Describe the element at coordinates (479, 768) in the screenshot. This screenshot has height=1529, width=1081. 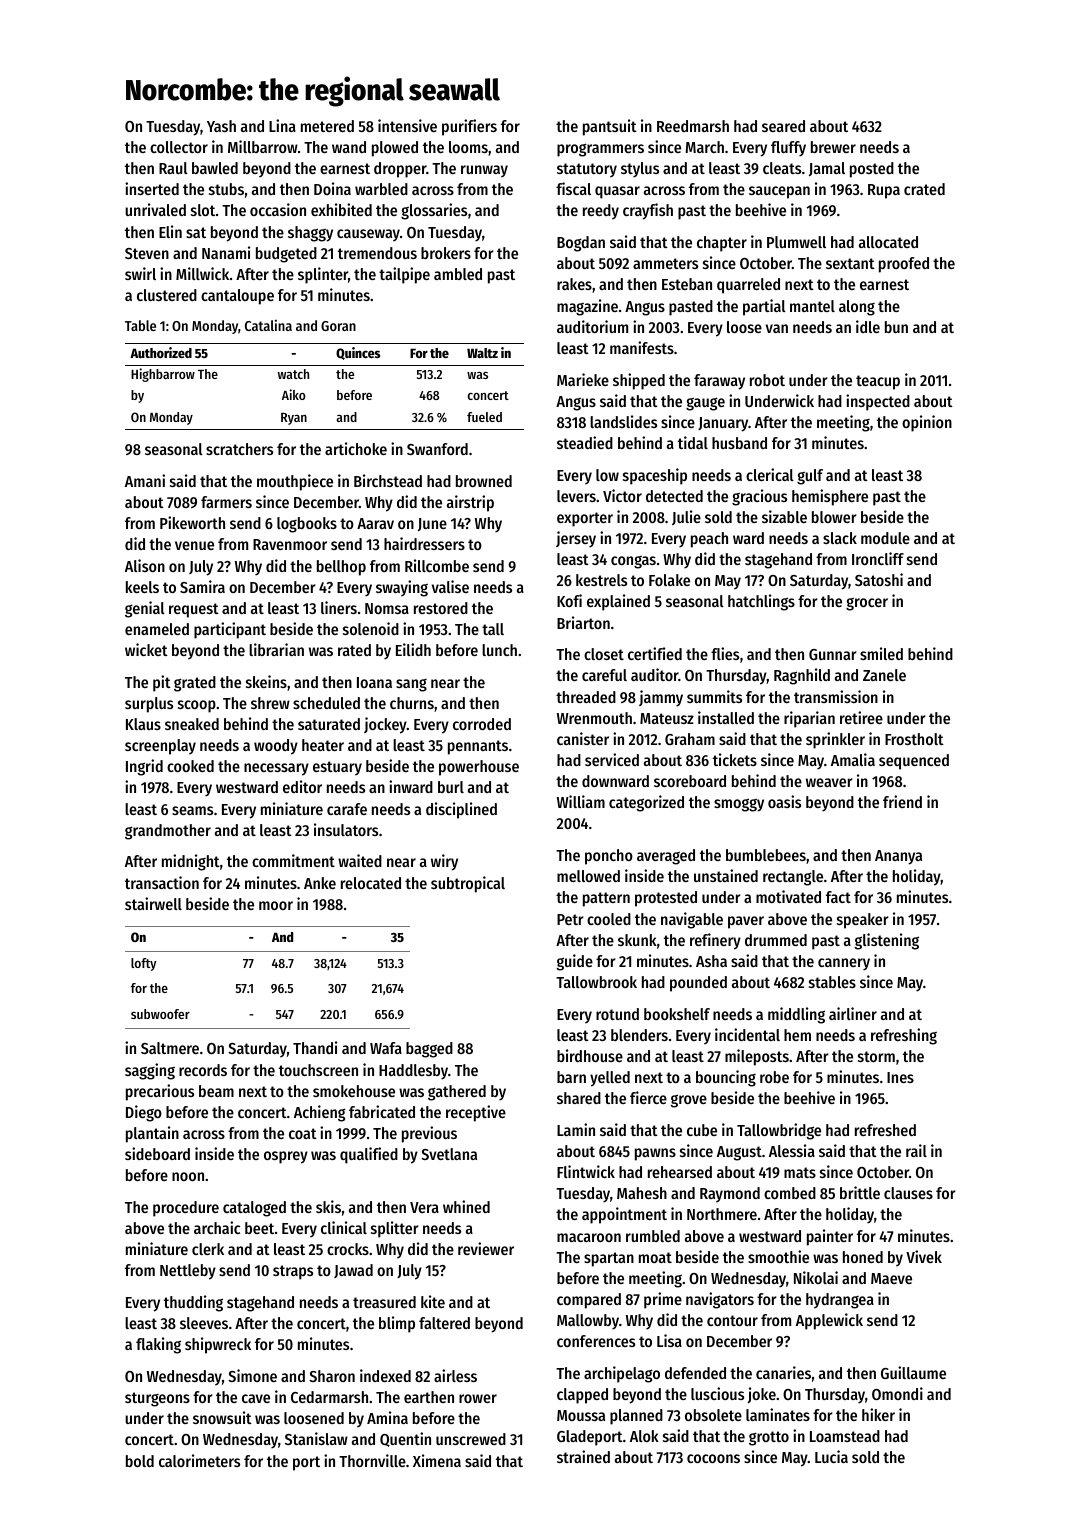
I see `powerhouse` at that location.
